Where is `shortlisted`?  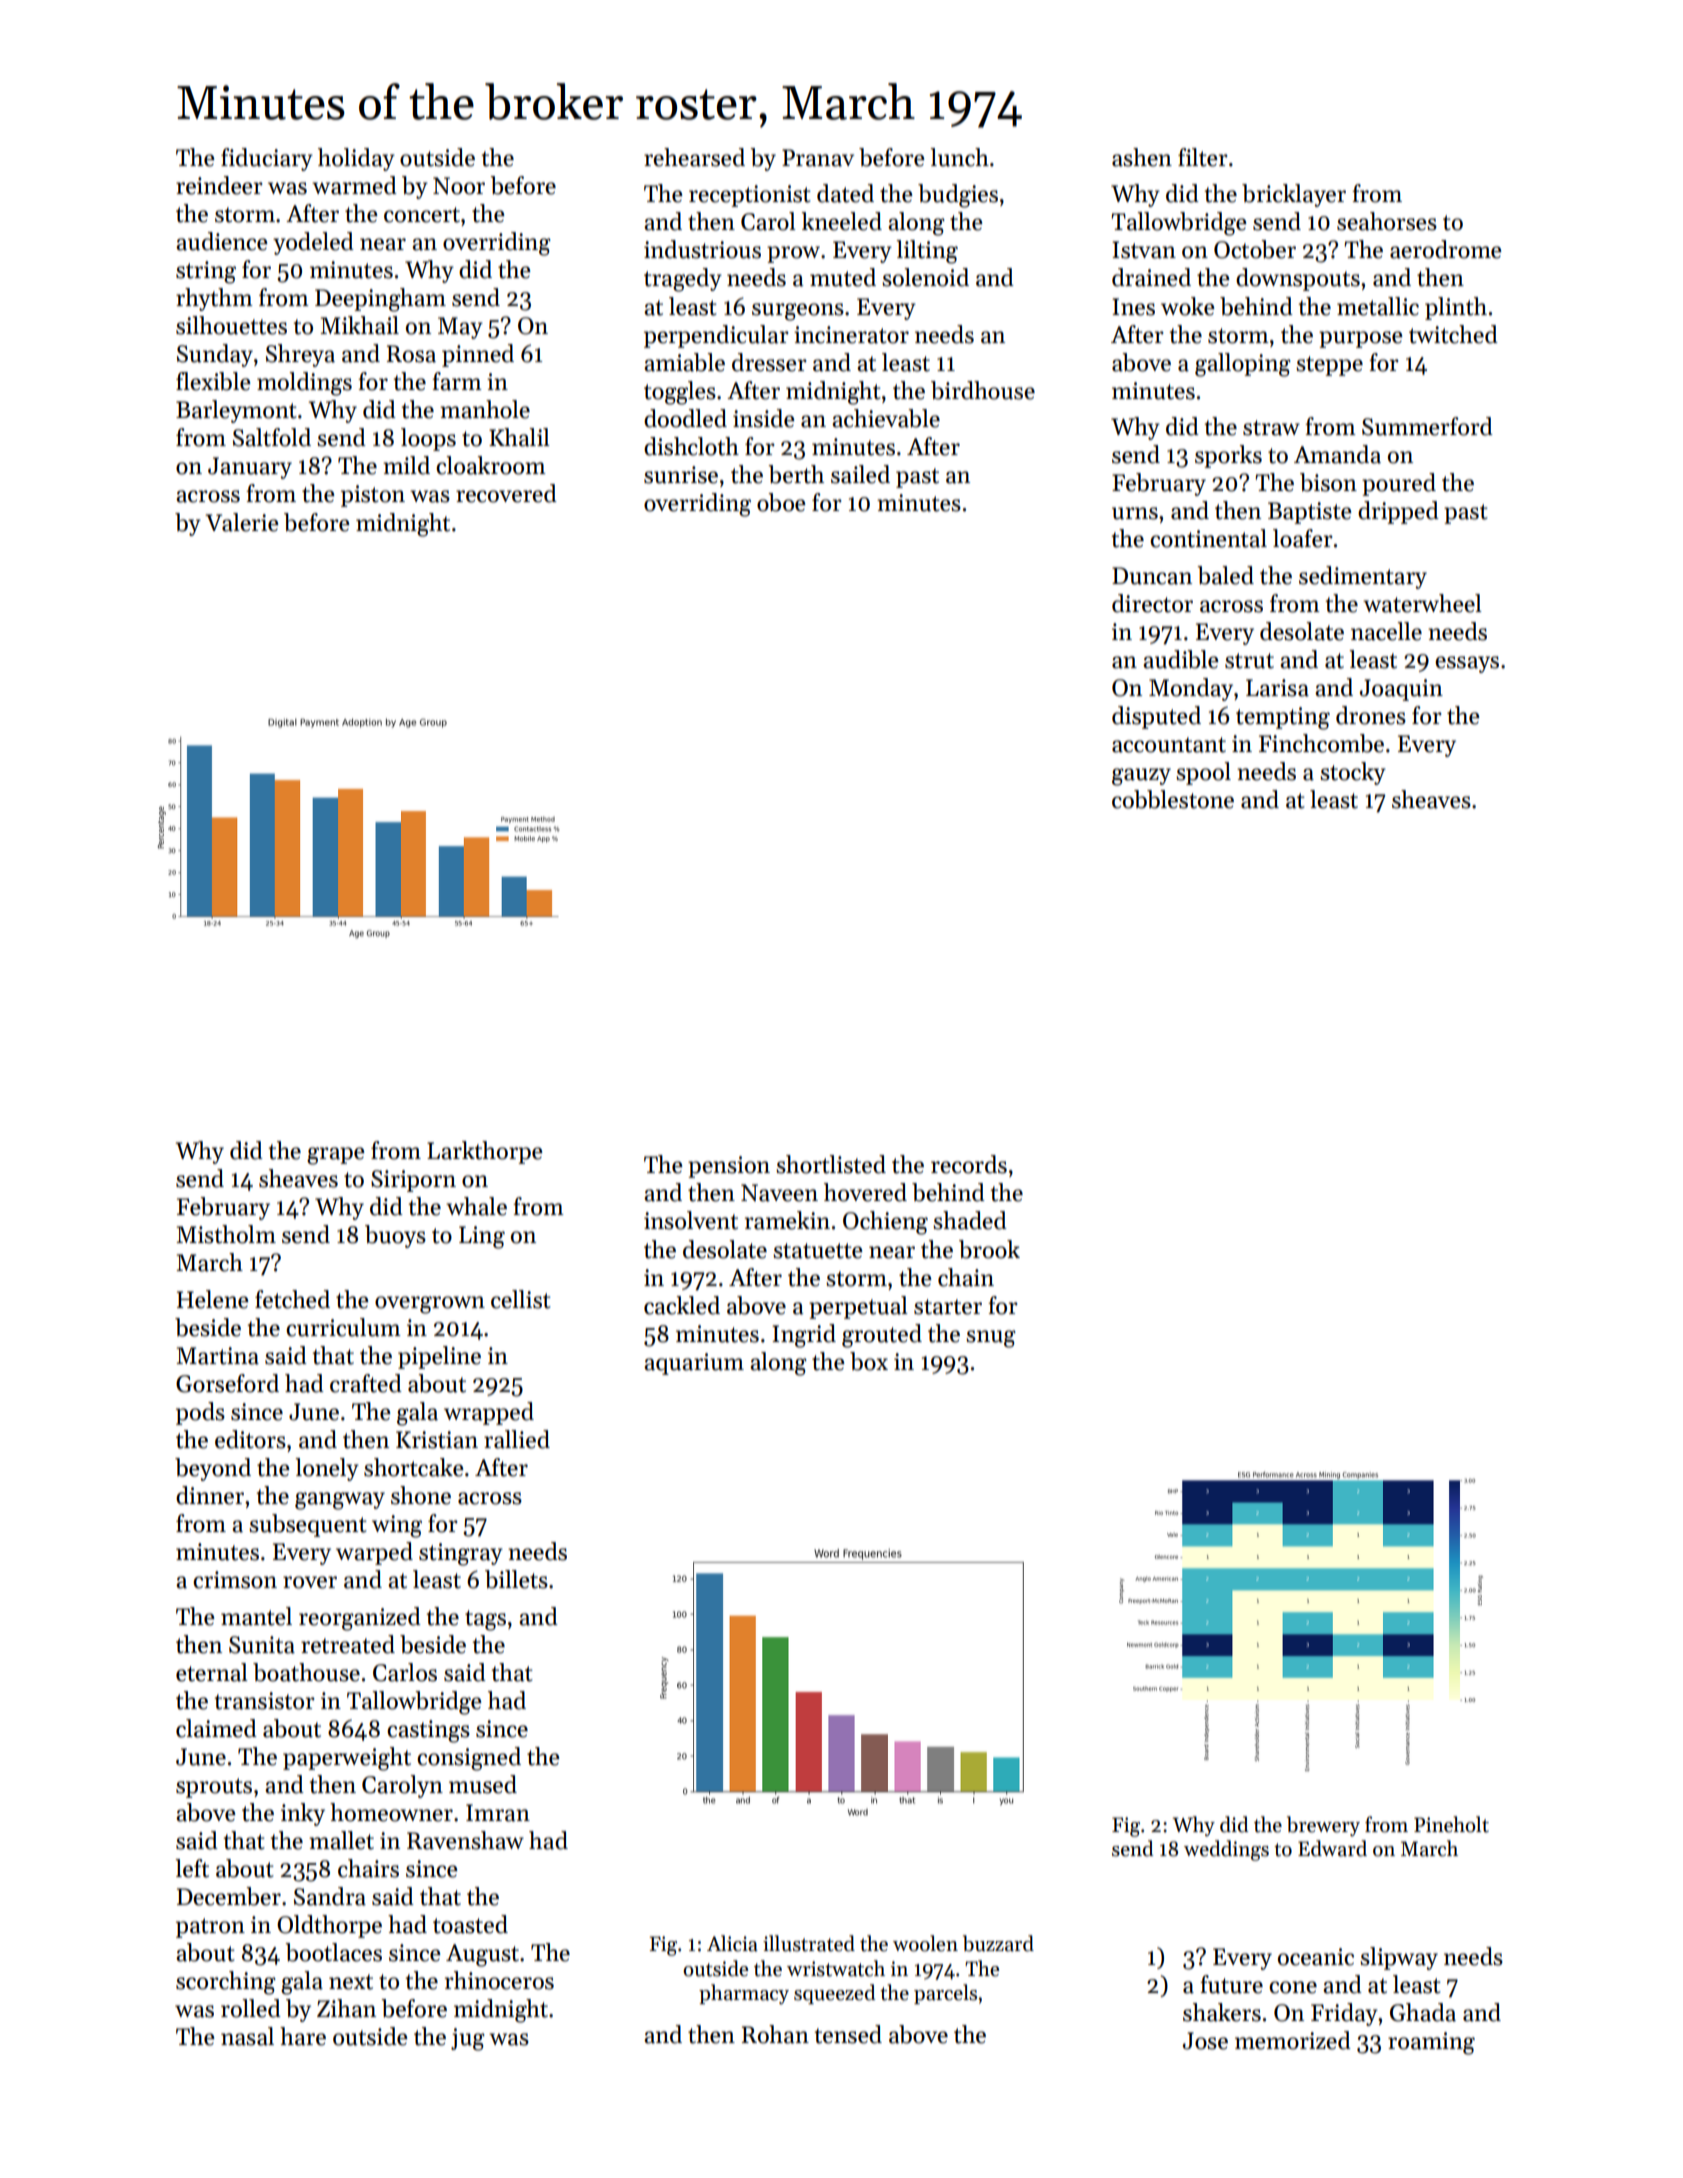 shortlisted is located at coordinates (831, 1164).
